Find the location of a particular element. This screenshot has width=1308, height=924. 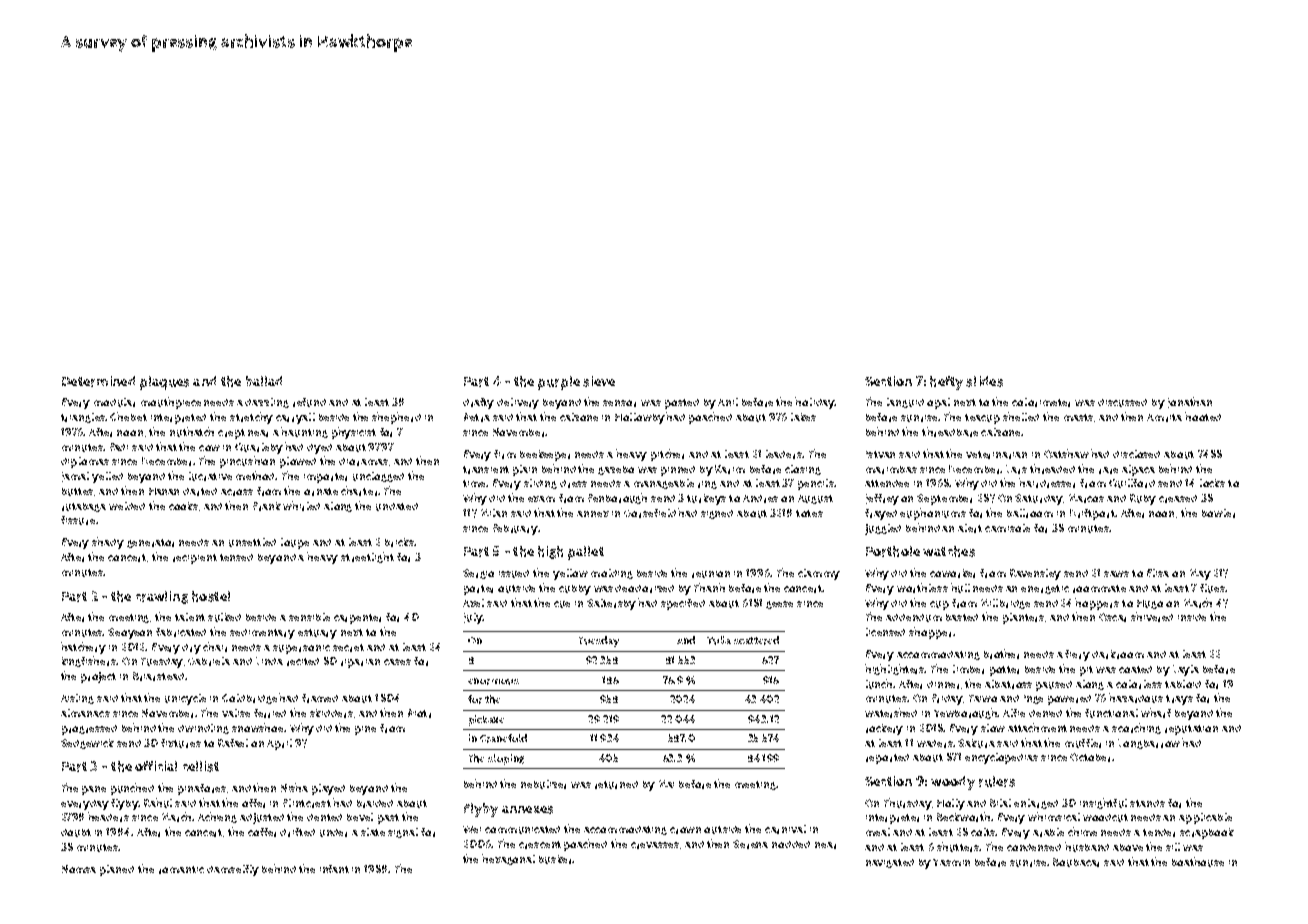

Axel is located at coordinates (473, 603).
